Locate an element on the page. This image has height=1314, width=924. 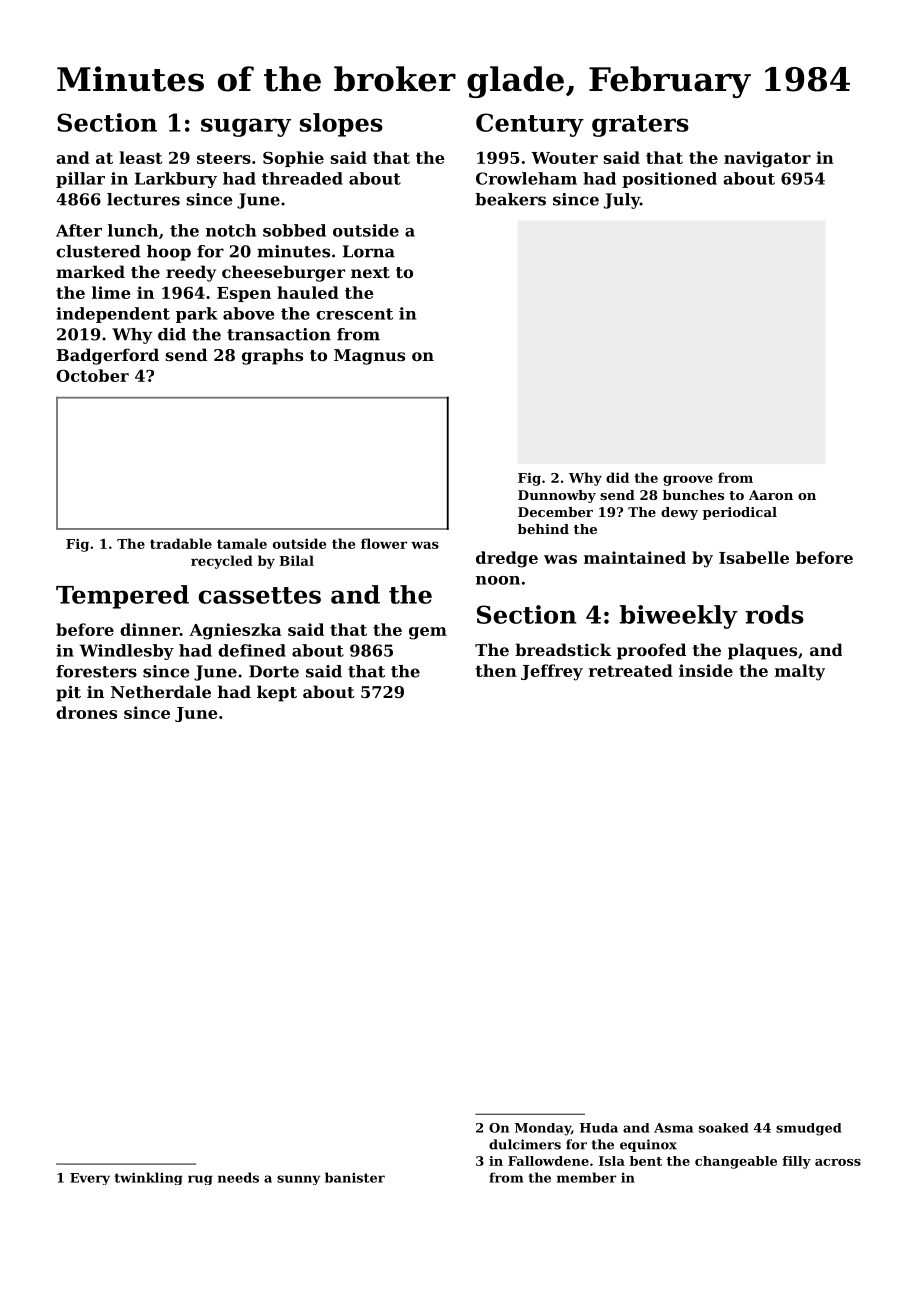
kept is located at coordinates (277, 693).
